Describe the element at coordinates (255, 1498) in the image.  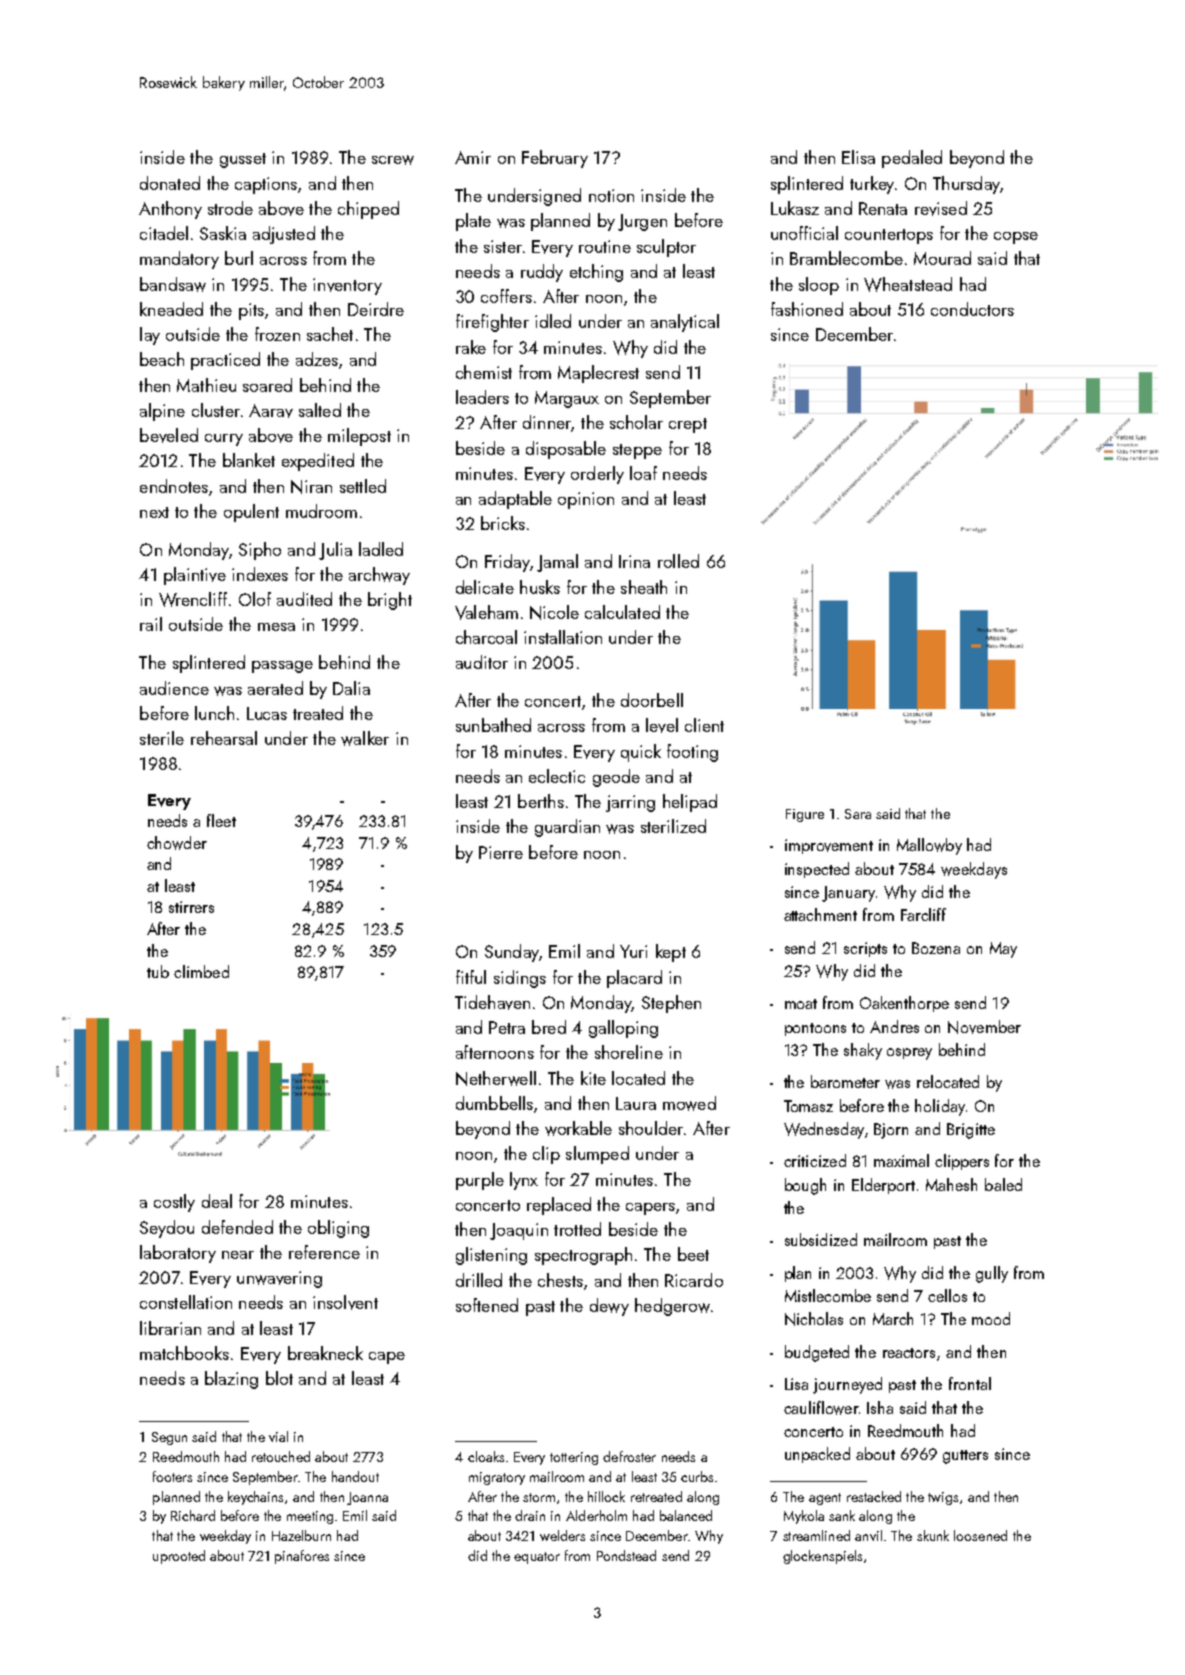
I see `keychains` at that location.
